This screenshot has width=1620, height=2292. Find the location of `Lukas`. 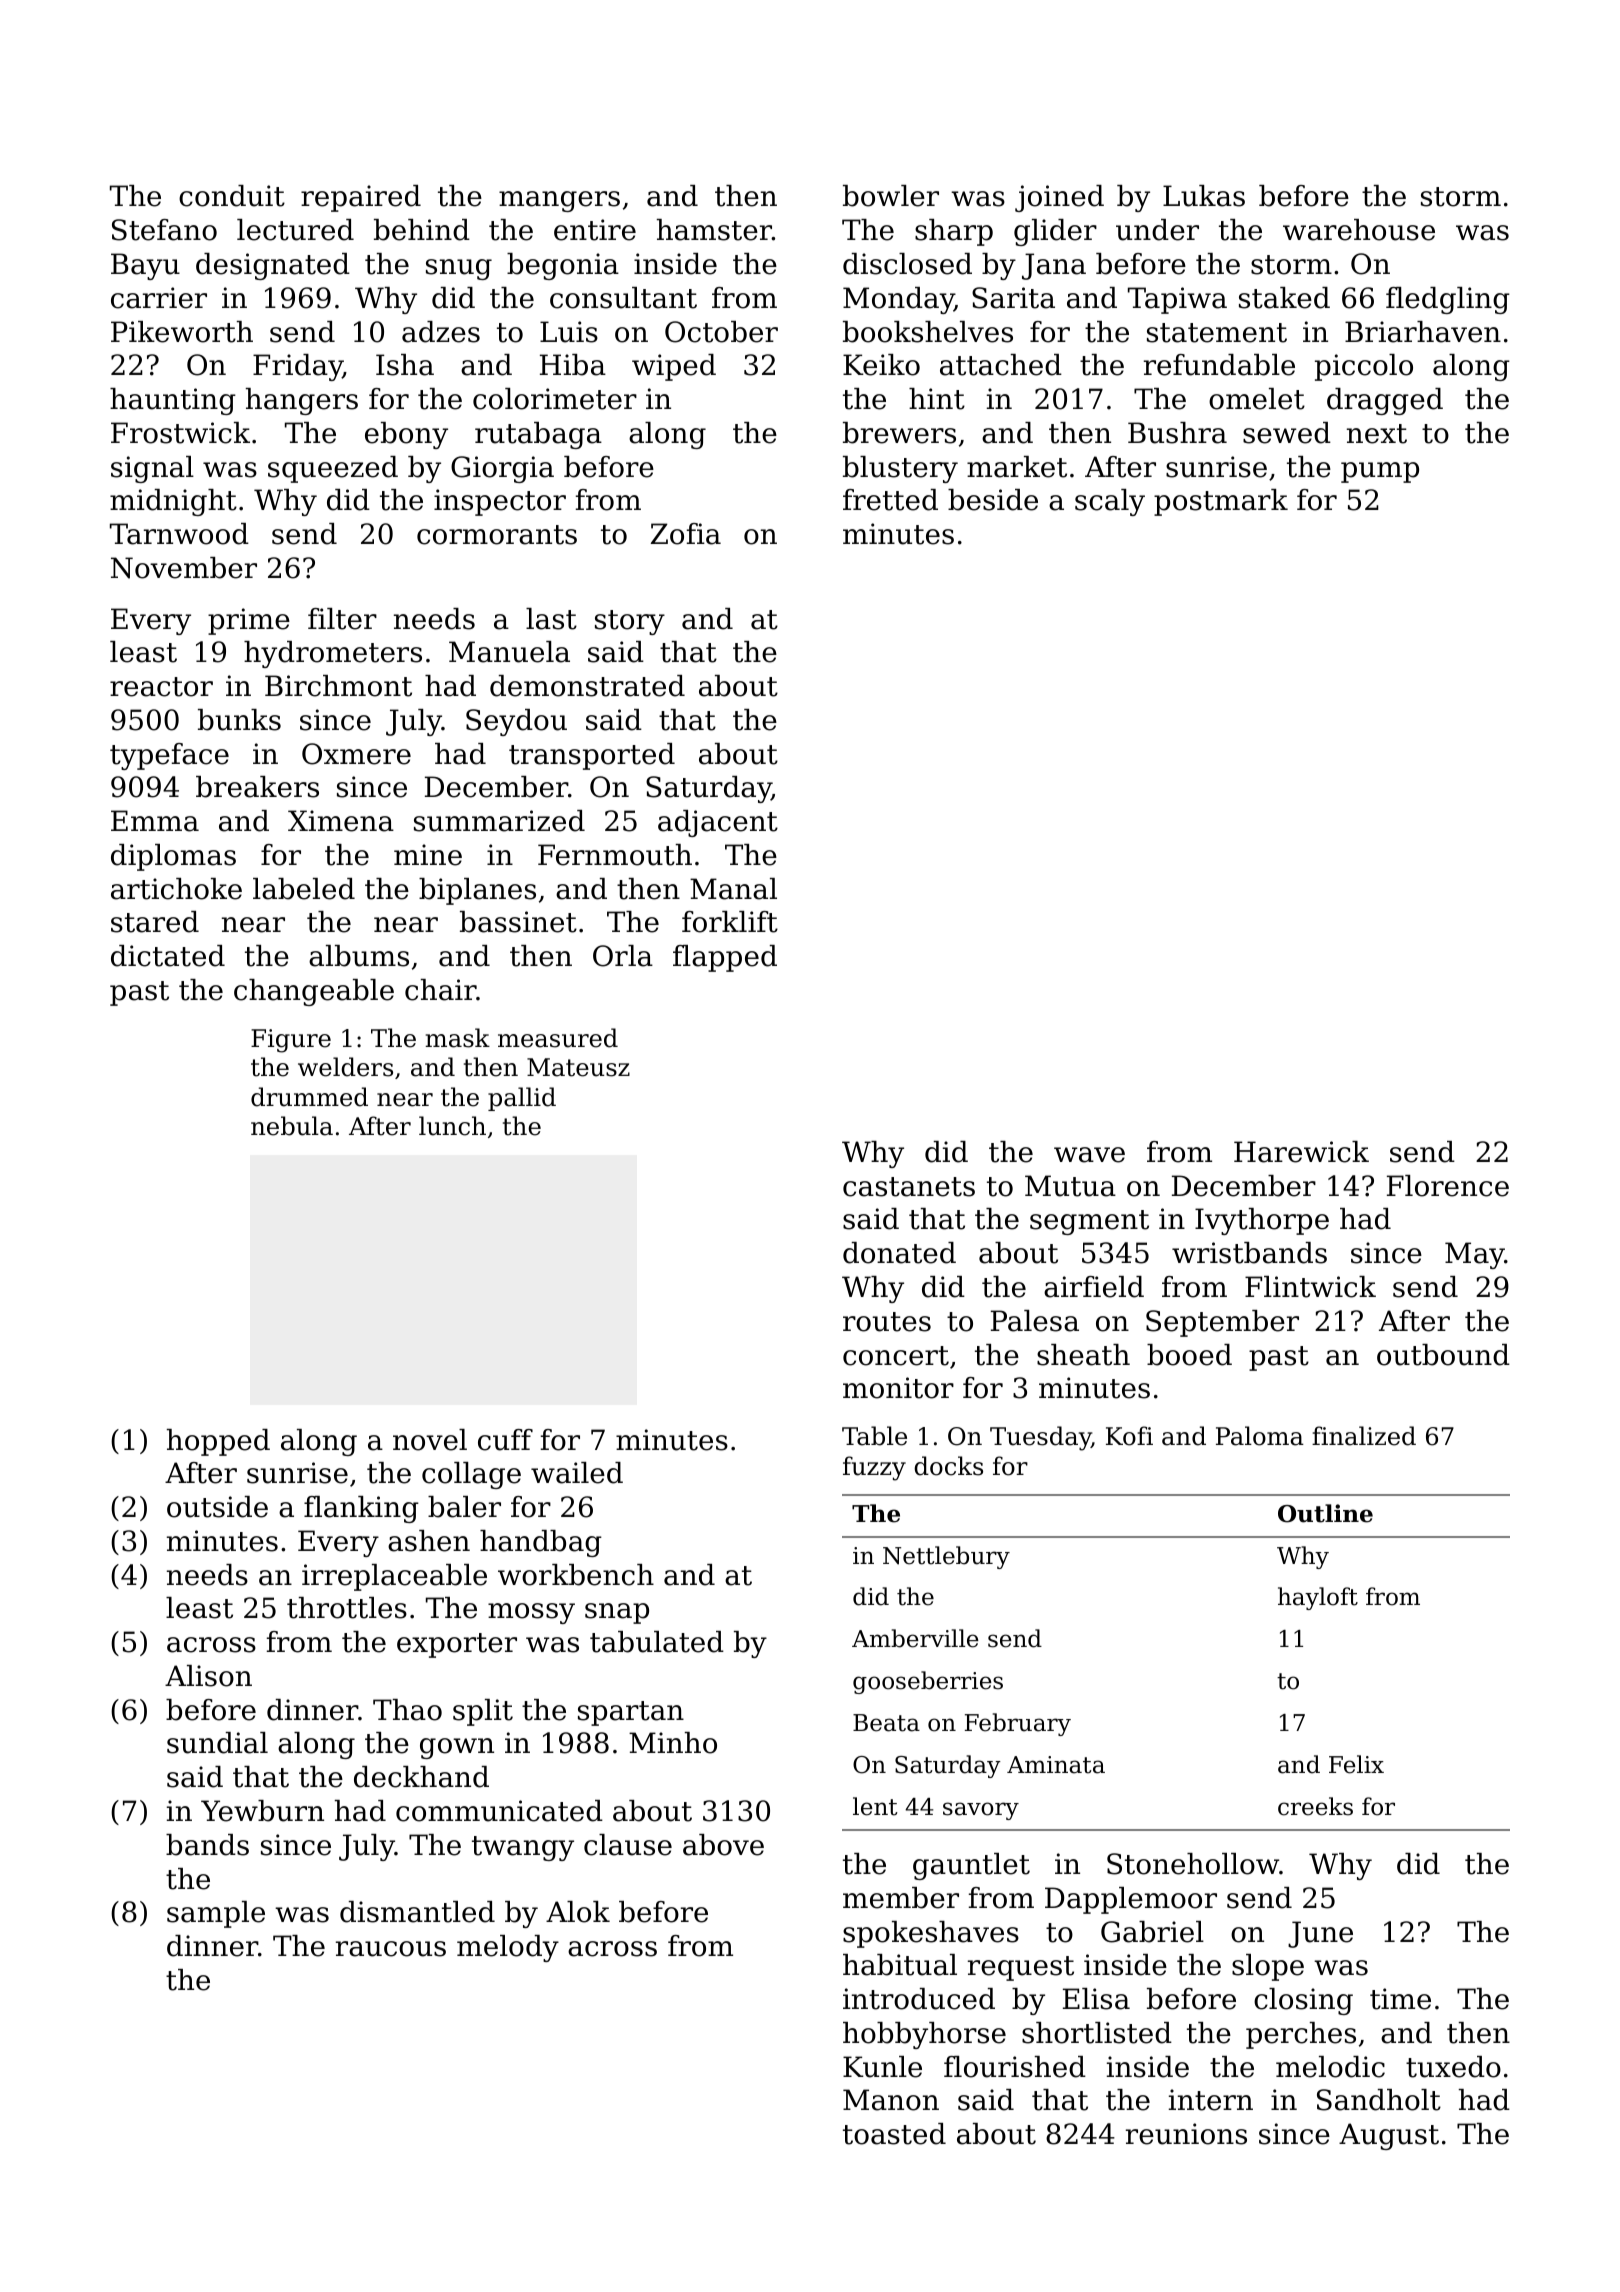

Lukas is located at coordinates (1204, 196).
